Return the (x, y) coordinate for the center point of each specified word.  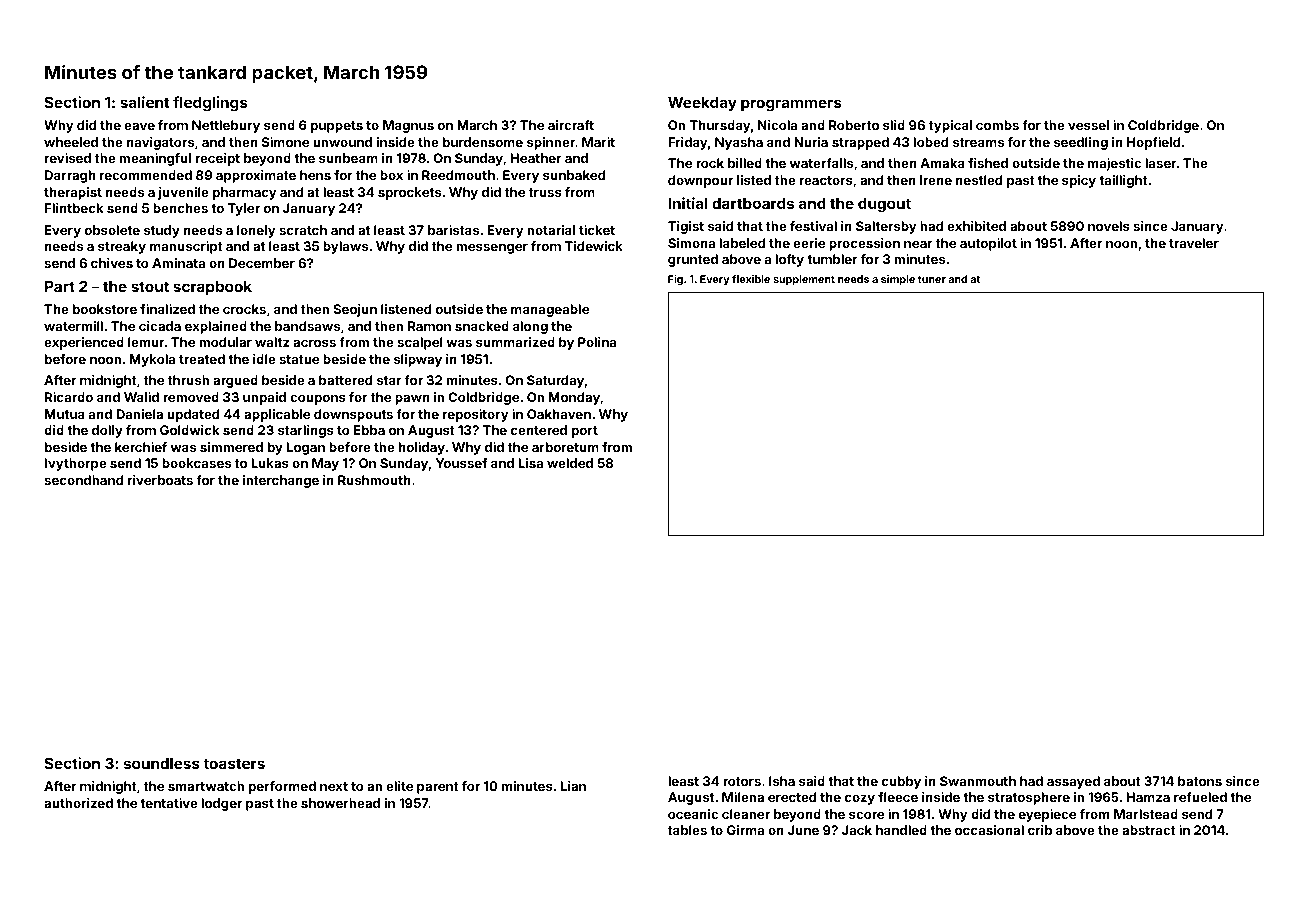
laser (1161, 163)
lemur (146, 342)
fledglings (210, 104)
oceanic (693, 814)
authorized (78, 803)
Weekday (702, 104)
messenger (492, 248)
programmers (791, 105)
